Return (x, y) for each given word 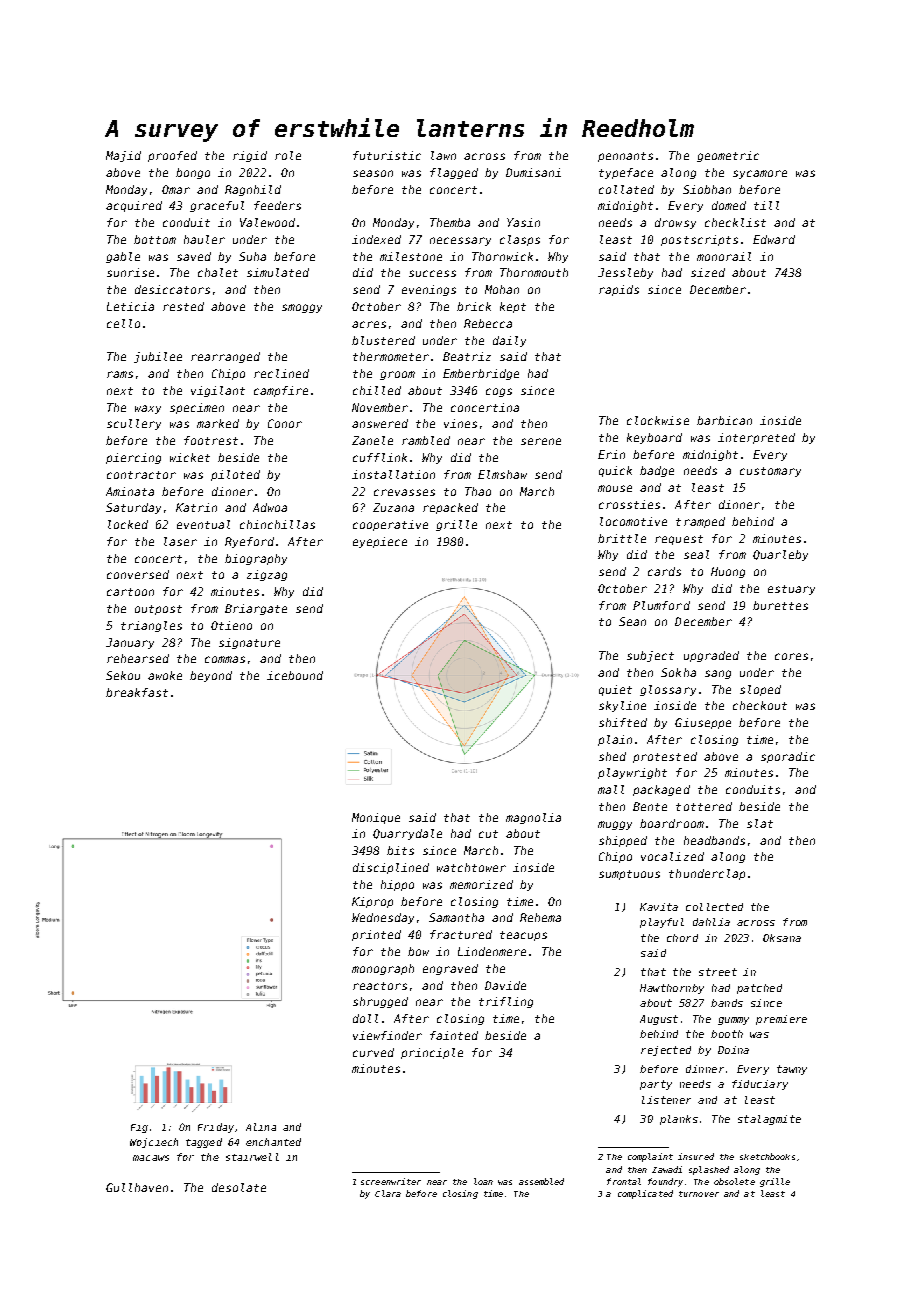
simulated (278, 272)
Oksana (782, 938)
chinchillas (277, 524)
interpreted (756, 438)
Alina (261, 1127)
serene (541, 441)
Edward (774, 239)
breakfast (137, 692)
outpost (158, 610)
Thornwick (502, 256)
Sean (632, 621)
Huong (728, 572)
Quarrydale (407, 834)
